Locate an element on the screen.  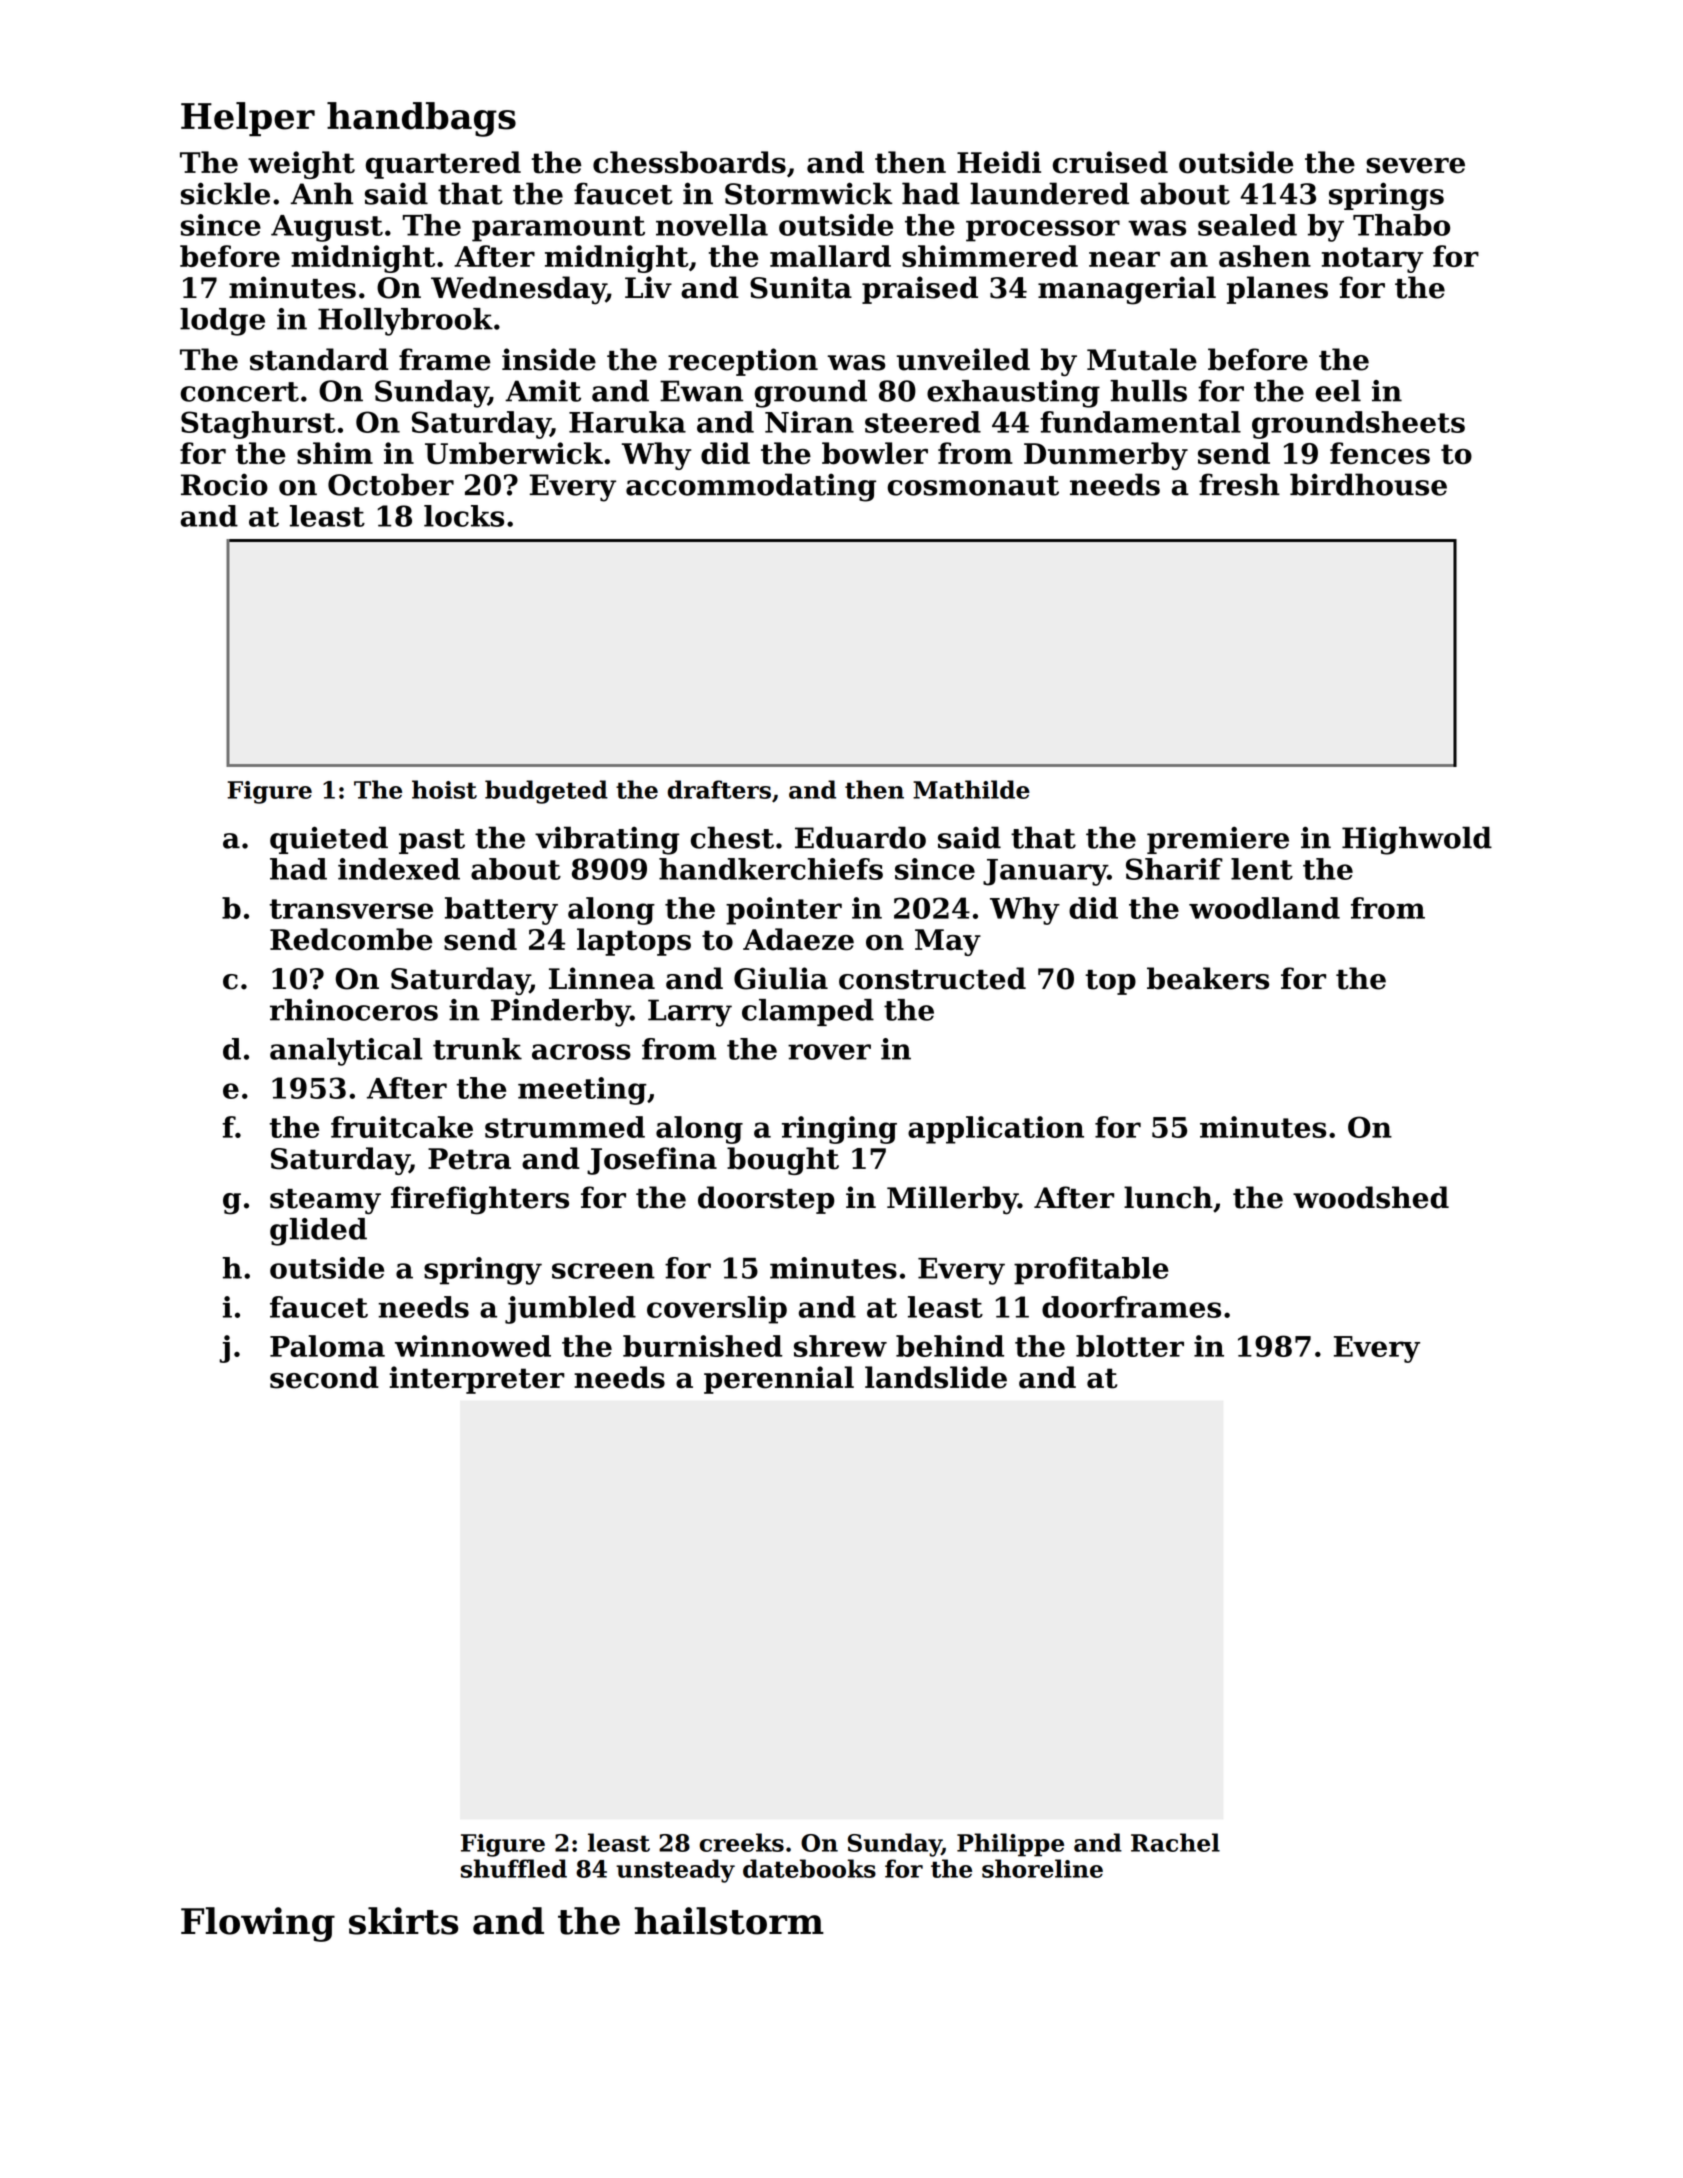
Flowing is located at coordinates (258, 1924).
